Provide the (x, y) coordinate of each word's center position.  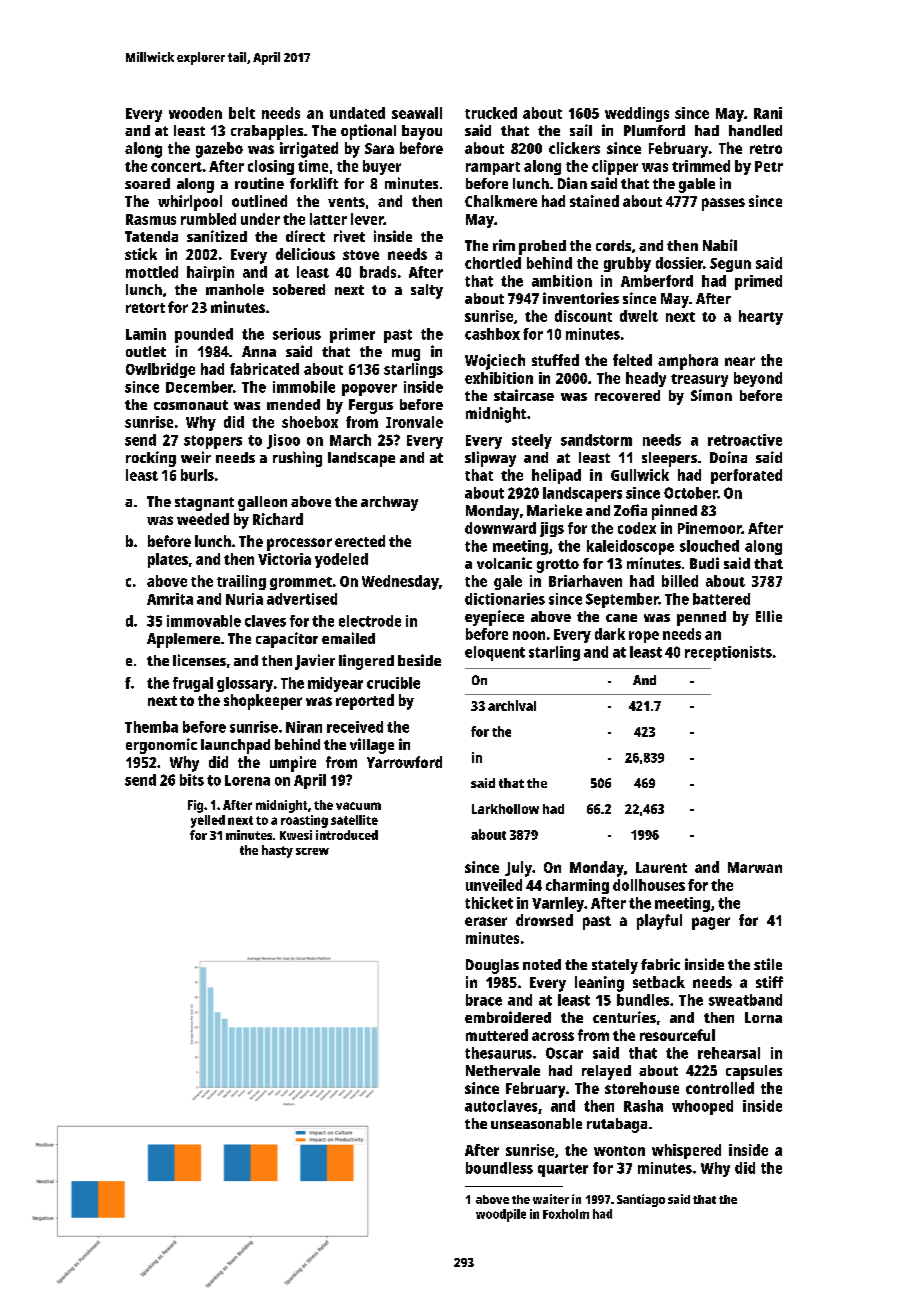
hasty (277, 851)
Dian (572, 183)
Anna (259, 351)
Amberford (657, 281)
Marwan (755, 867)
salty (427, 291)
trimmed (701, 166)
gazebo (219, 150)
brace (484, 1000)
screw (312, 851)
